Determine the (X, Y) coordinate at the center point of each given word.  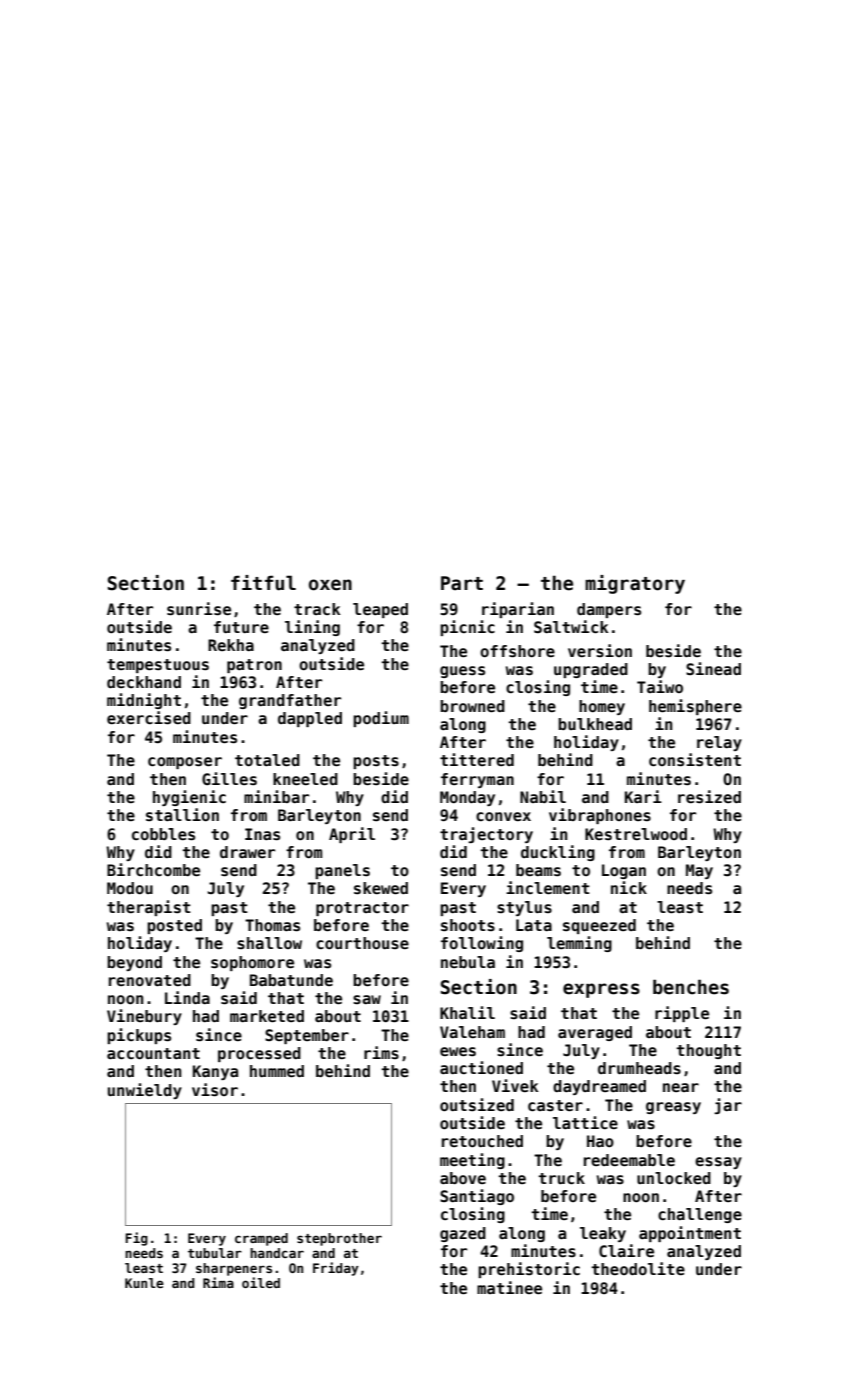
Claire (626, 1250)
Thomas (272, 925)
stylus (524, 908)
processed (259, 1054)
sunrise (199, 609)
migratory (635, 584)
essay (718, 1163)
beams (538, 870)
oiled (261, 1282)
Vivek (515, 1085)
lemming (579, 944)
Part (462, 583)
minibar (276, 796)
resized (709, 797)
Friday (336, 1269)
